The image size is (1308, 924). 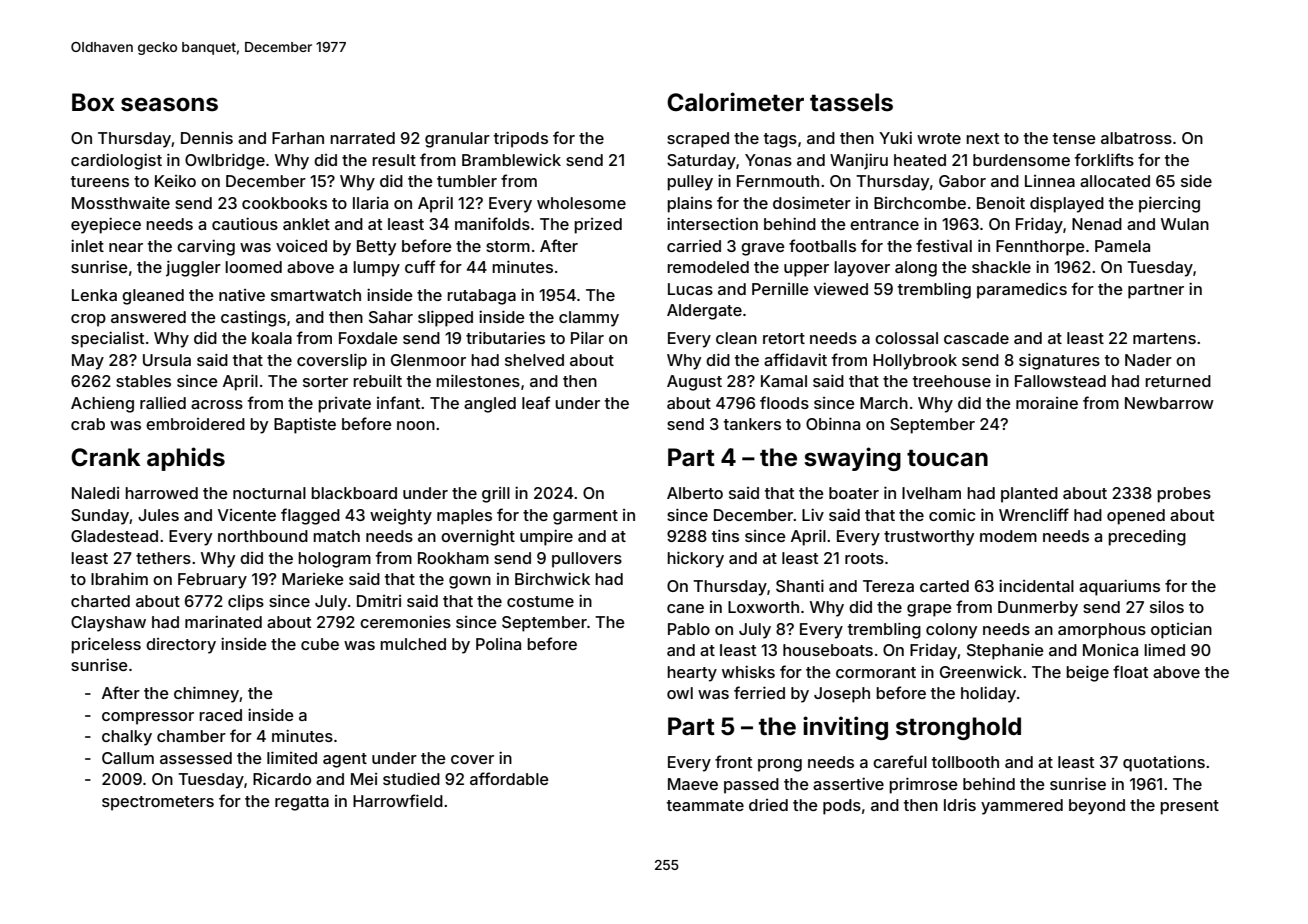 I want to click on near, so click(x=126, y=247).
